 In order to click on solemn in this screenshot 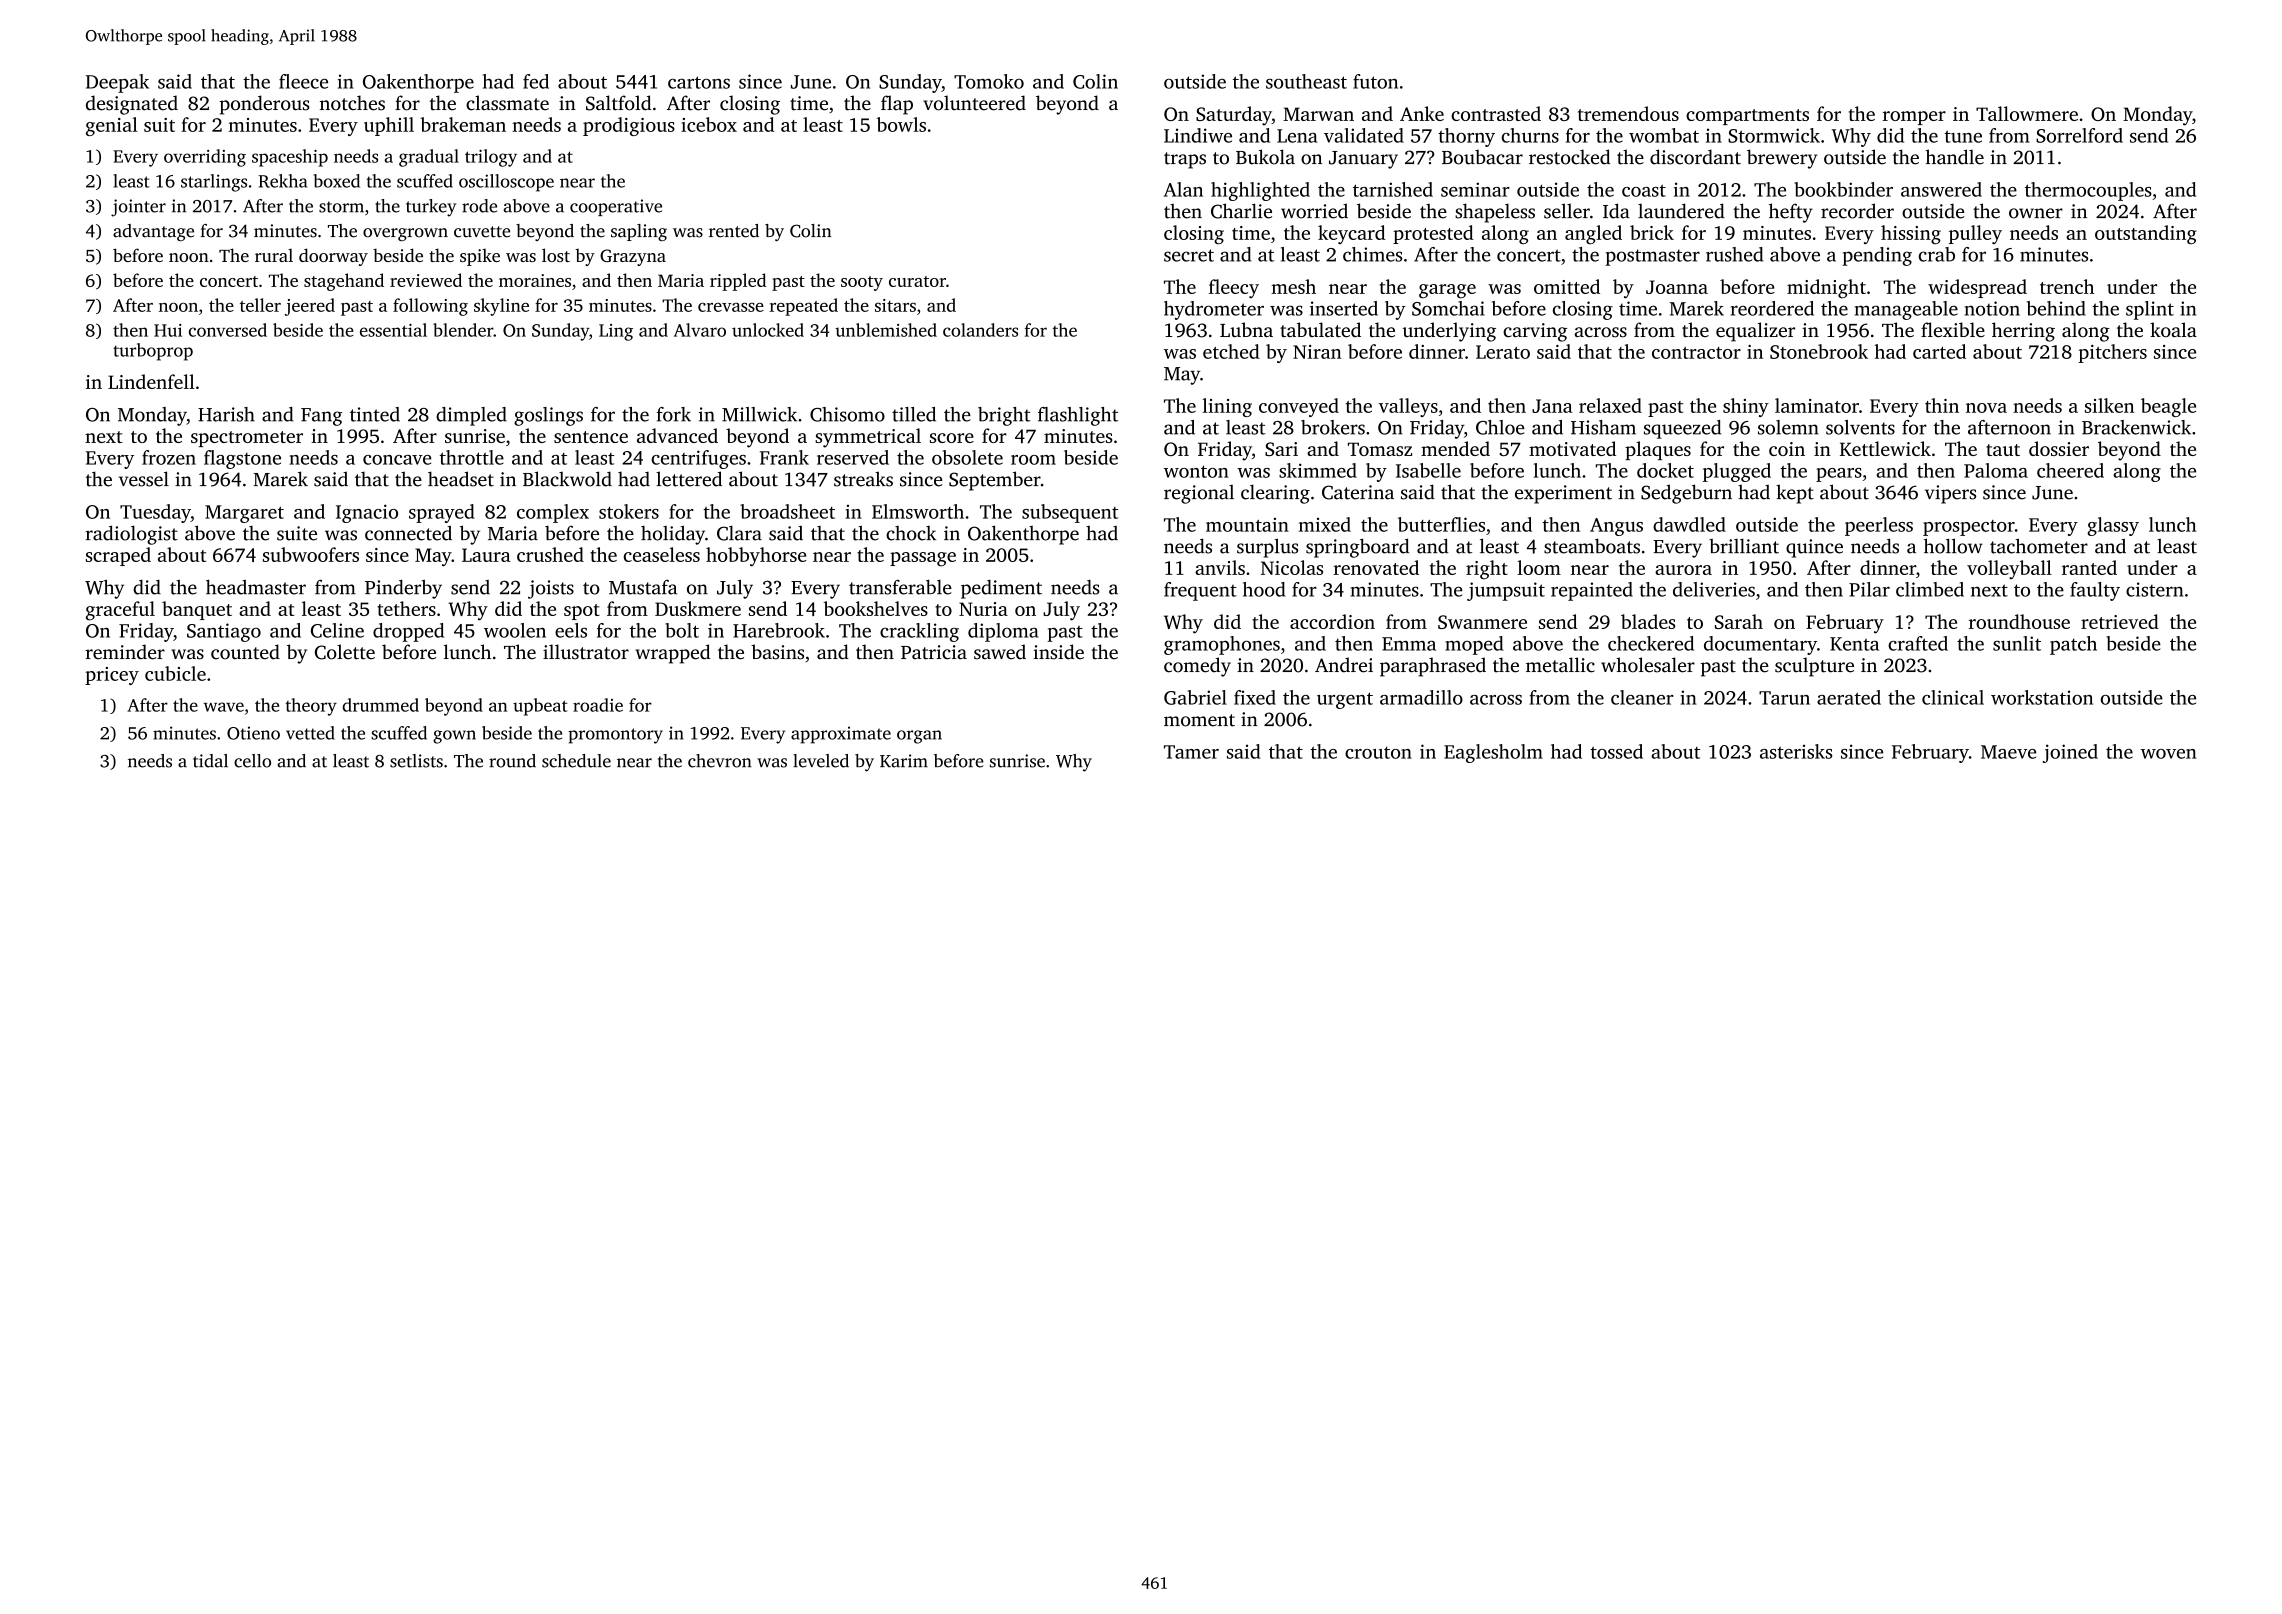, I will do `click(1788, 427)`.
